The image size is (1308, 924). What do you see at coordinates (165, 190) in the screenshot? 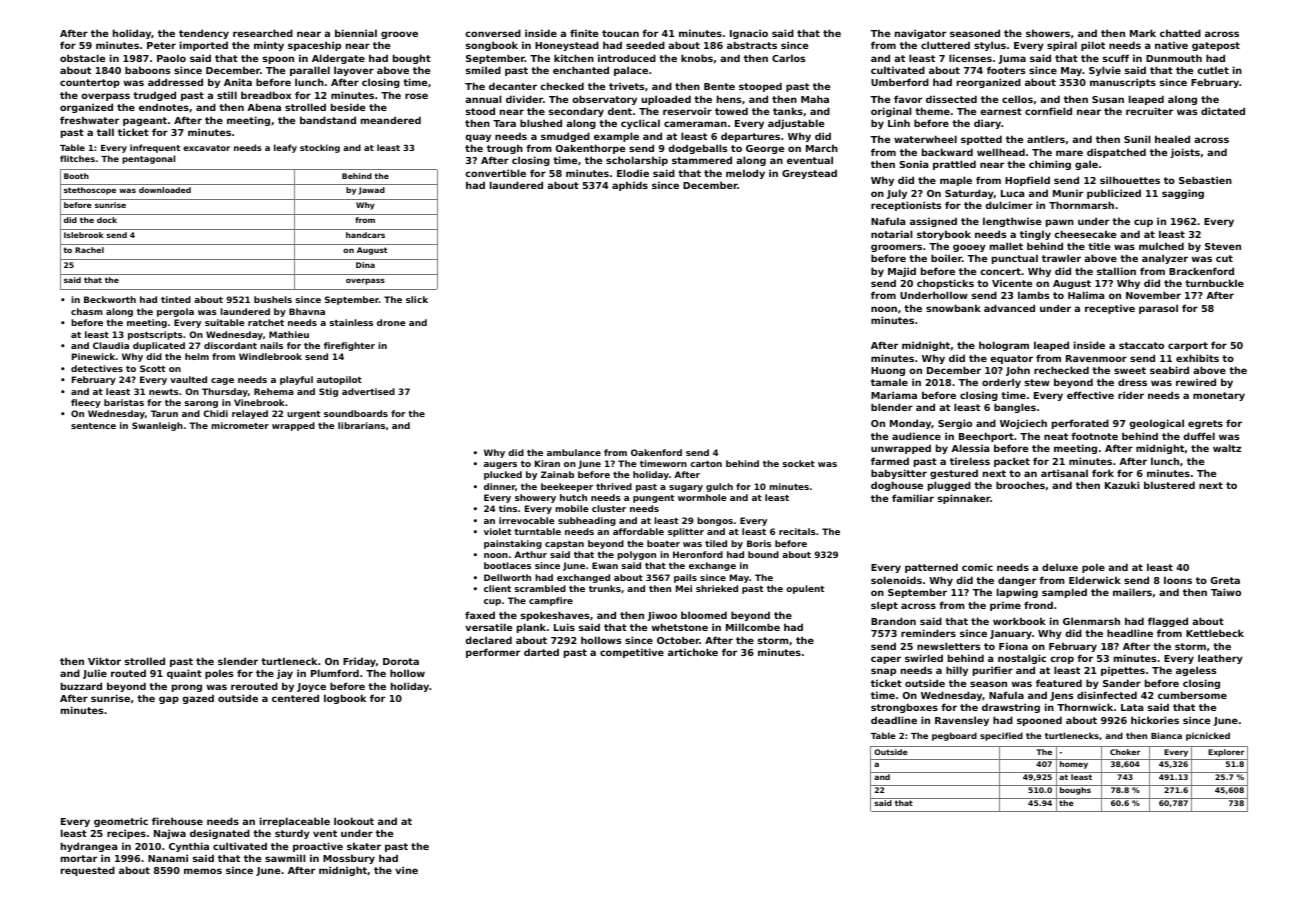
I see `downloaded` at bounding box center [165, 190].
